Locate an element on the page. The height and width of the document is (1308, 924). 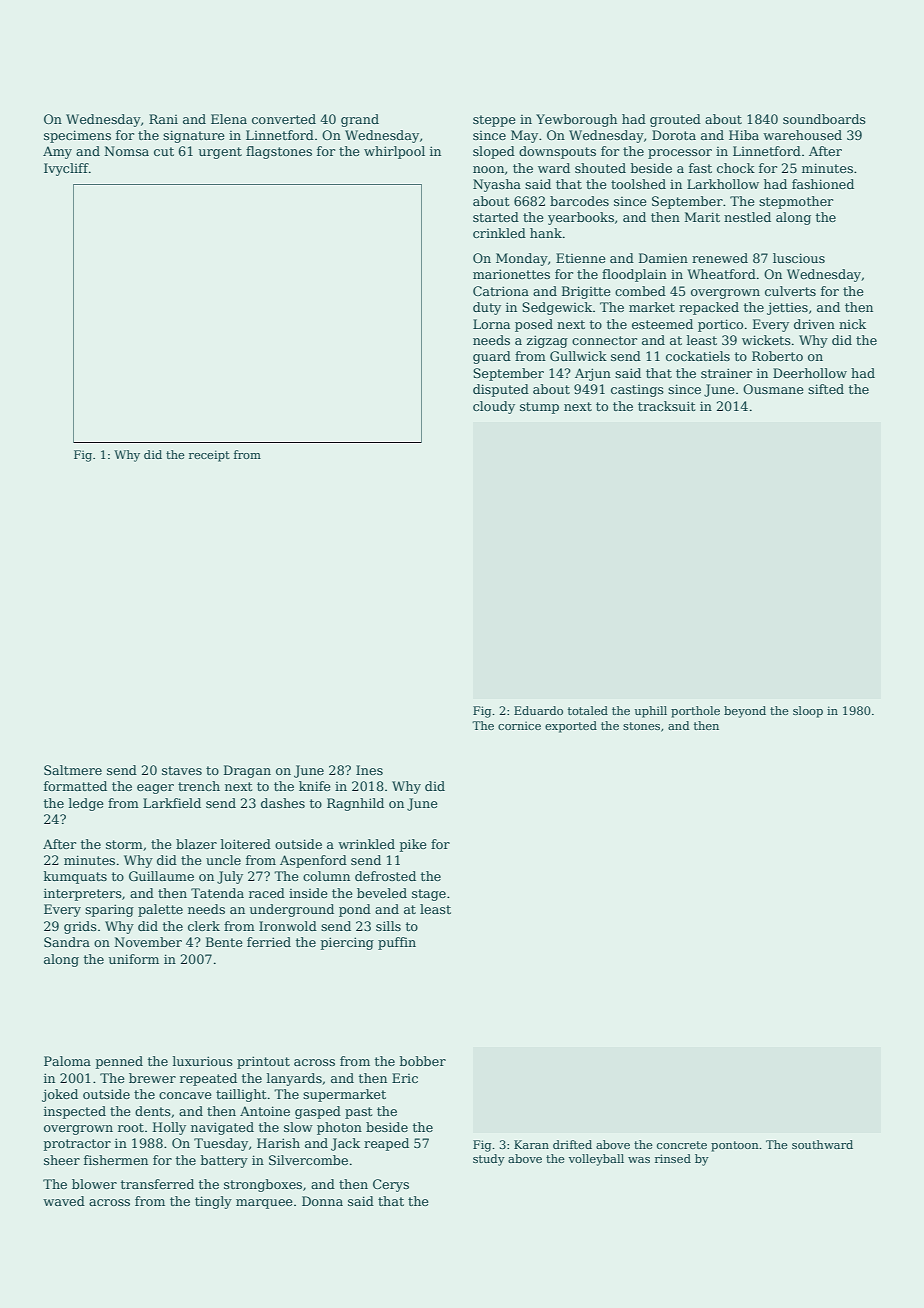
sheer is located at coordinates (62, 1160).
